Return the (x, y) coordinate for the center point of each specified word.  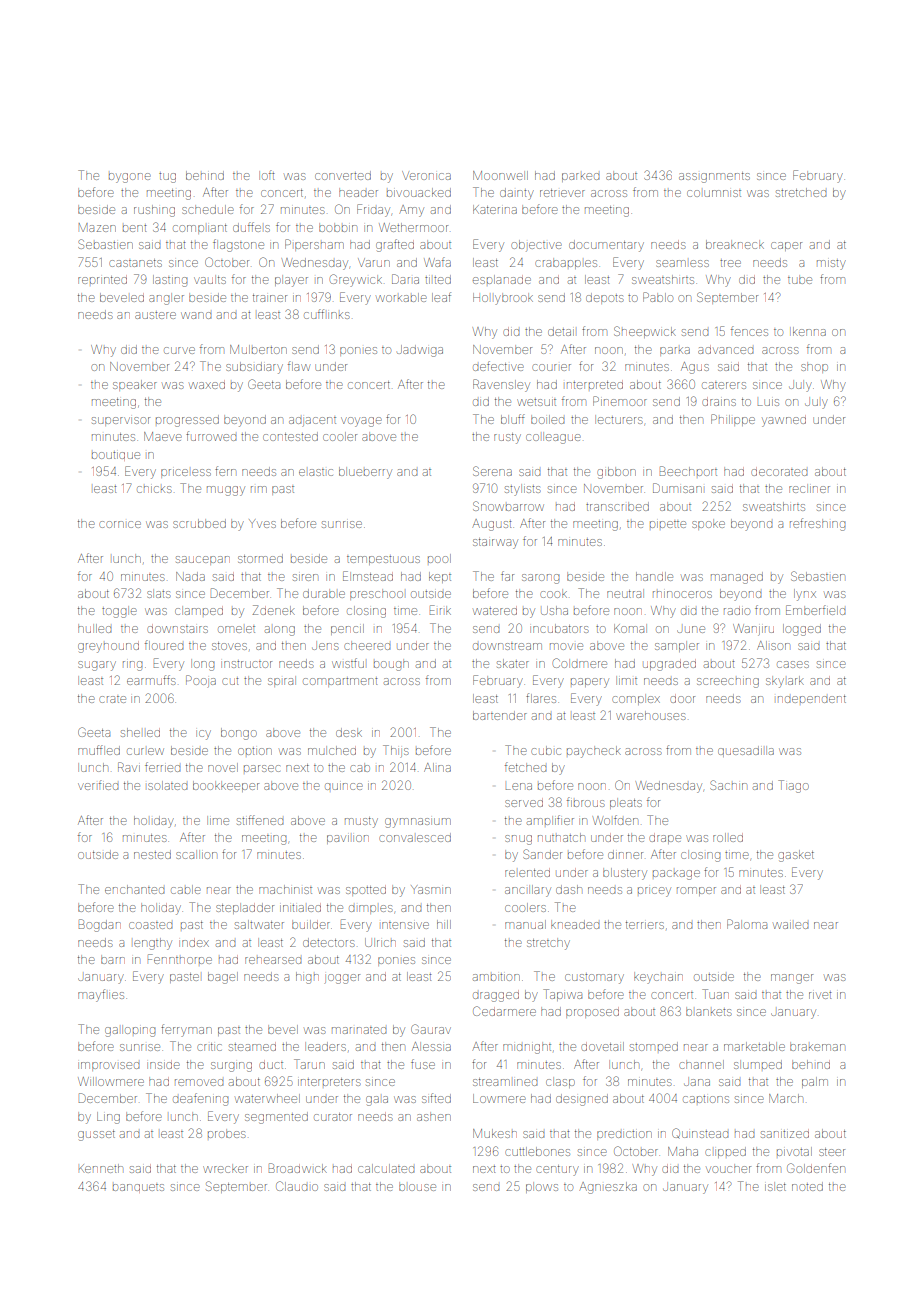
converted (343, 175)
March (786, 1098)
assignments (714, 177)
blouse (417, 1186)
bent (135, 228)
